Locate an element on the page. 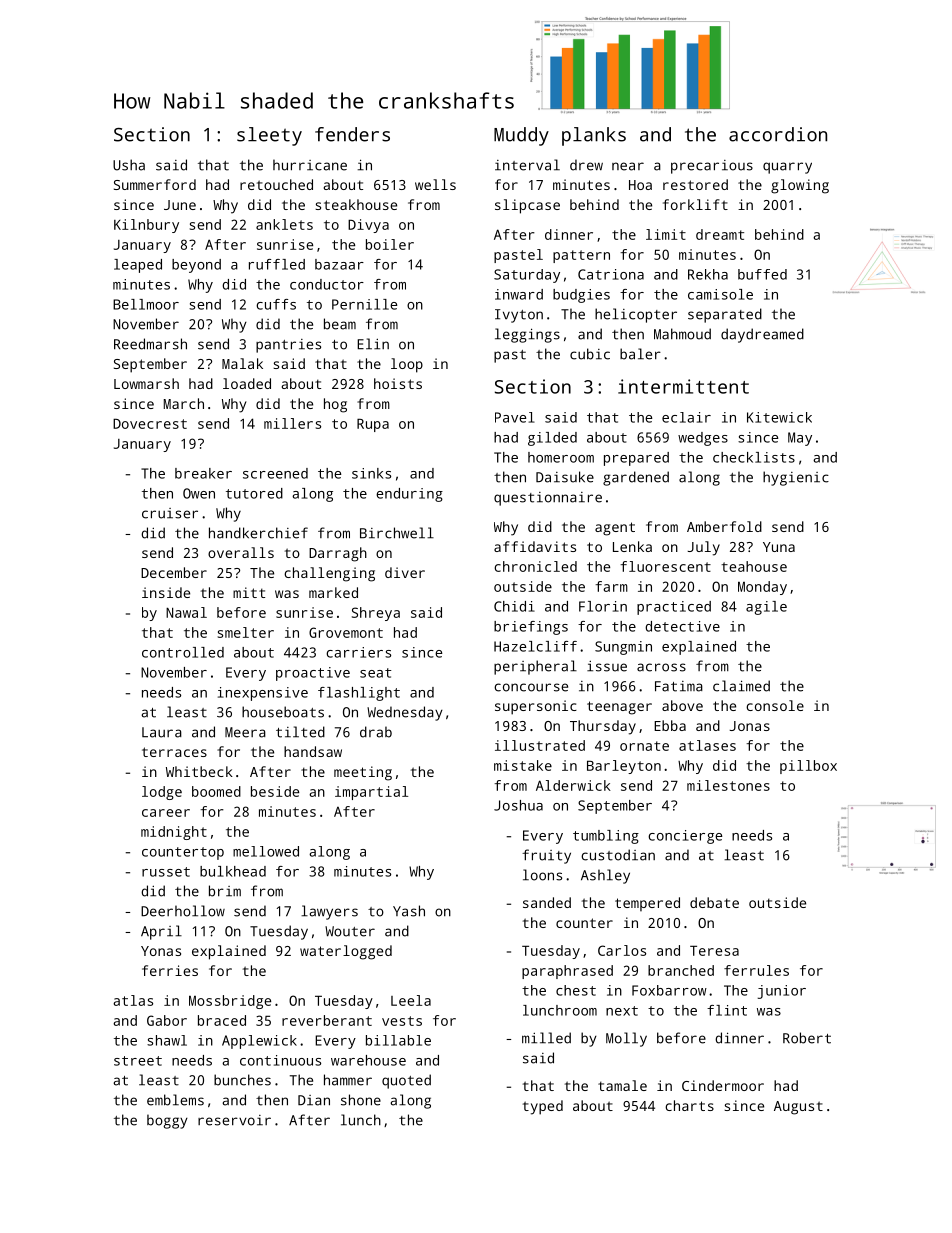 Image resolution: width=952 pixels, height=1233 pixels. sleety is located at coordinates (269, 136).
